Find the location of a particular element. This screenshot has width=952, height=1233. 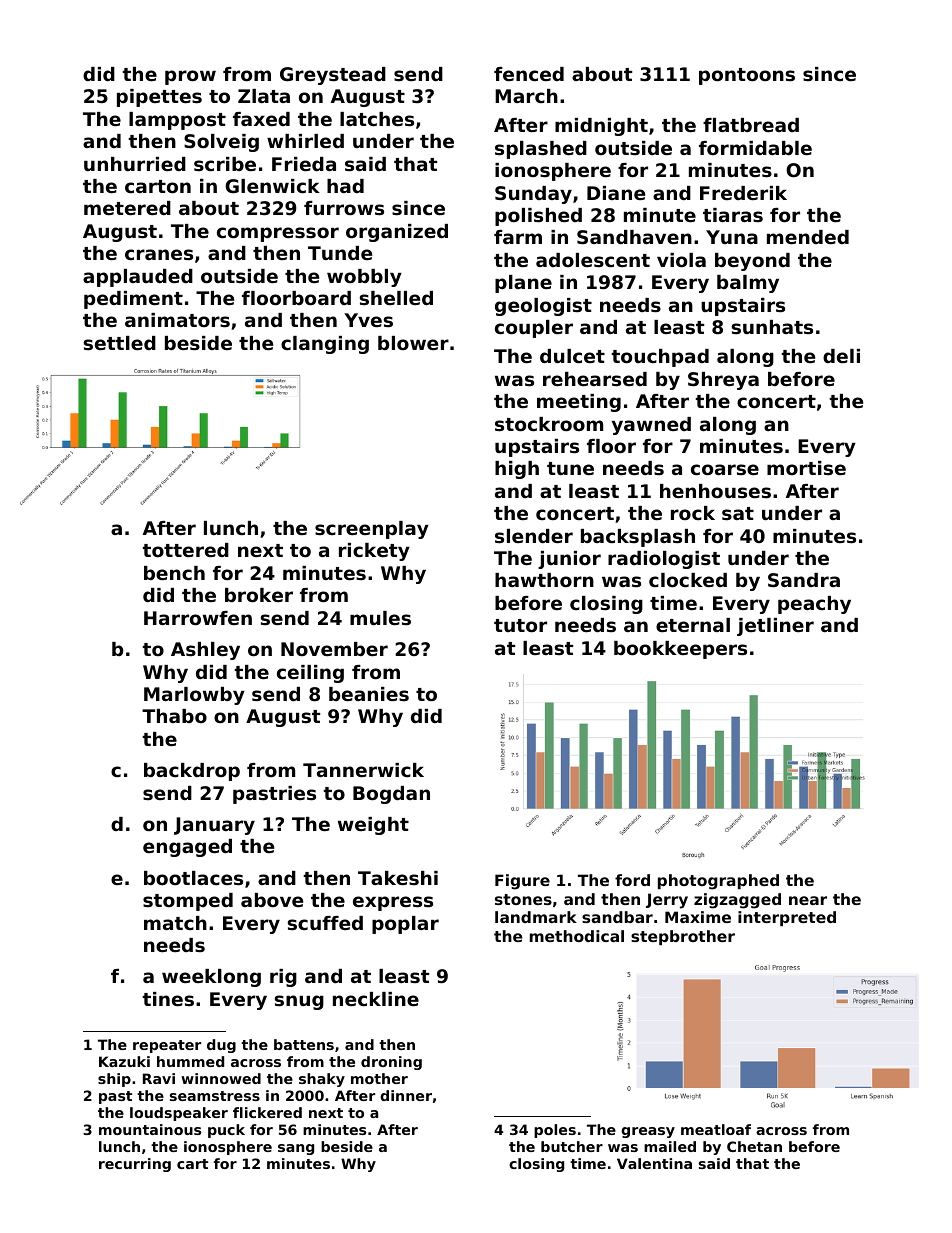

Tunde is located at coordinates (340, 253).
